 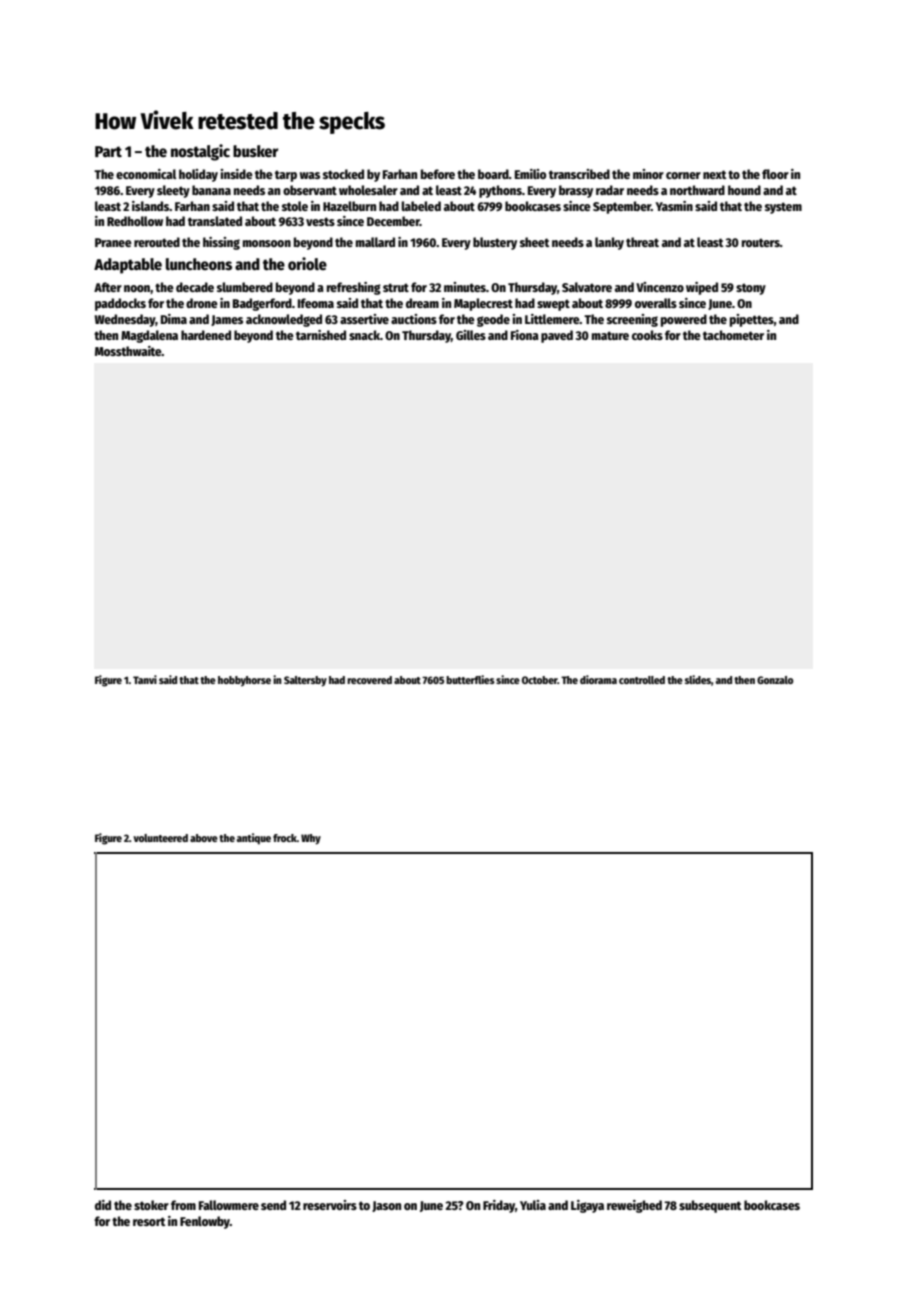 What do you see at coordinates (200, 152) in the screenshot?
I see `nostalgic` at bounding box center [200, 152].
